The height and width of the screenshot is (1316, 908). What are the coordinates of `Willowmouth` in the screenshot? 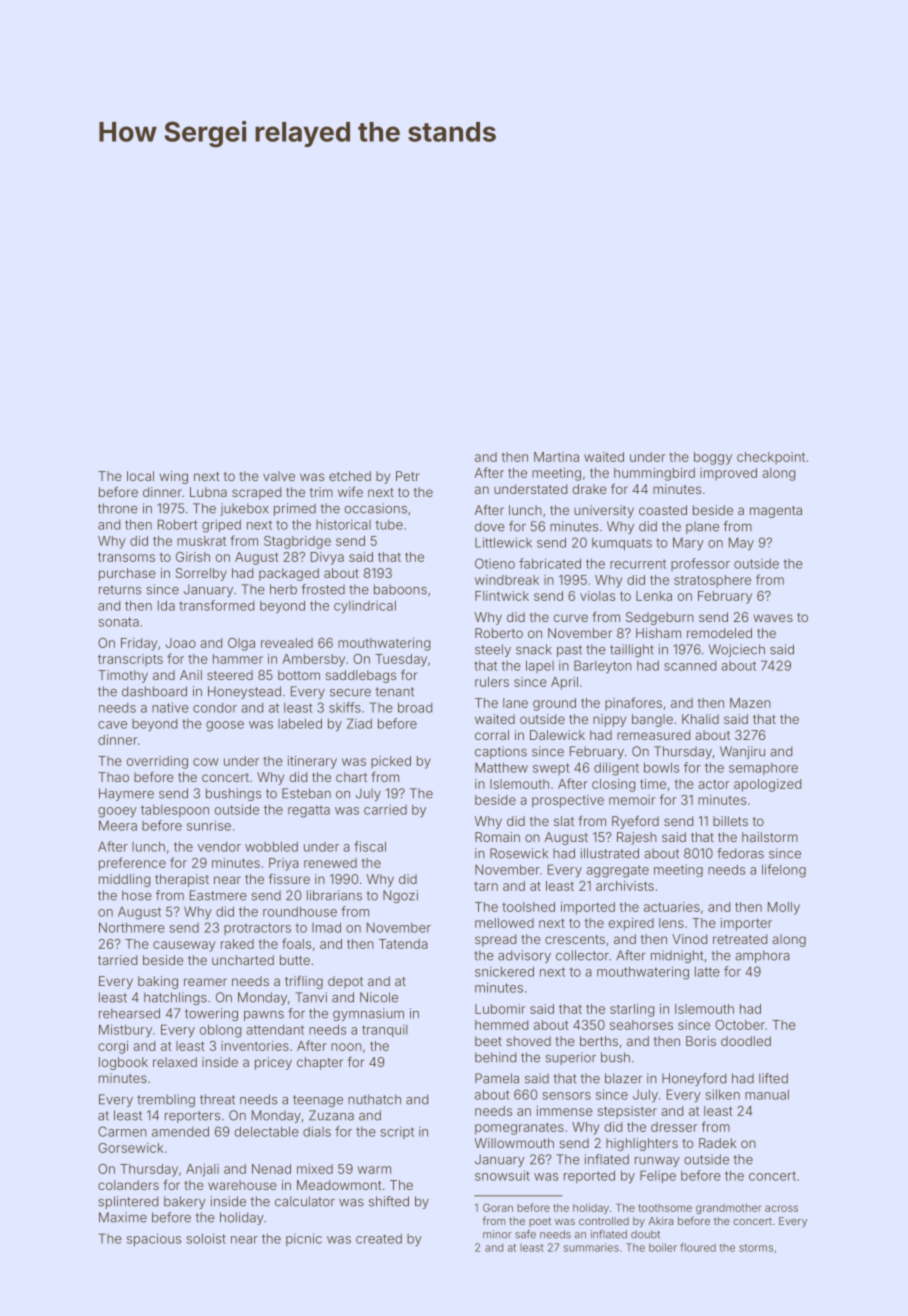 It's located at (514, 1143).
